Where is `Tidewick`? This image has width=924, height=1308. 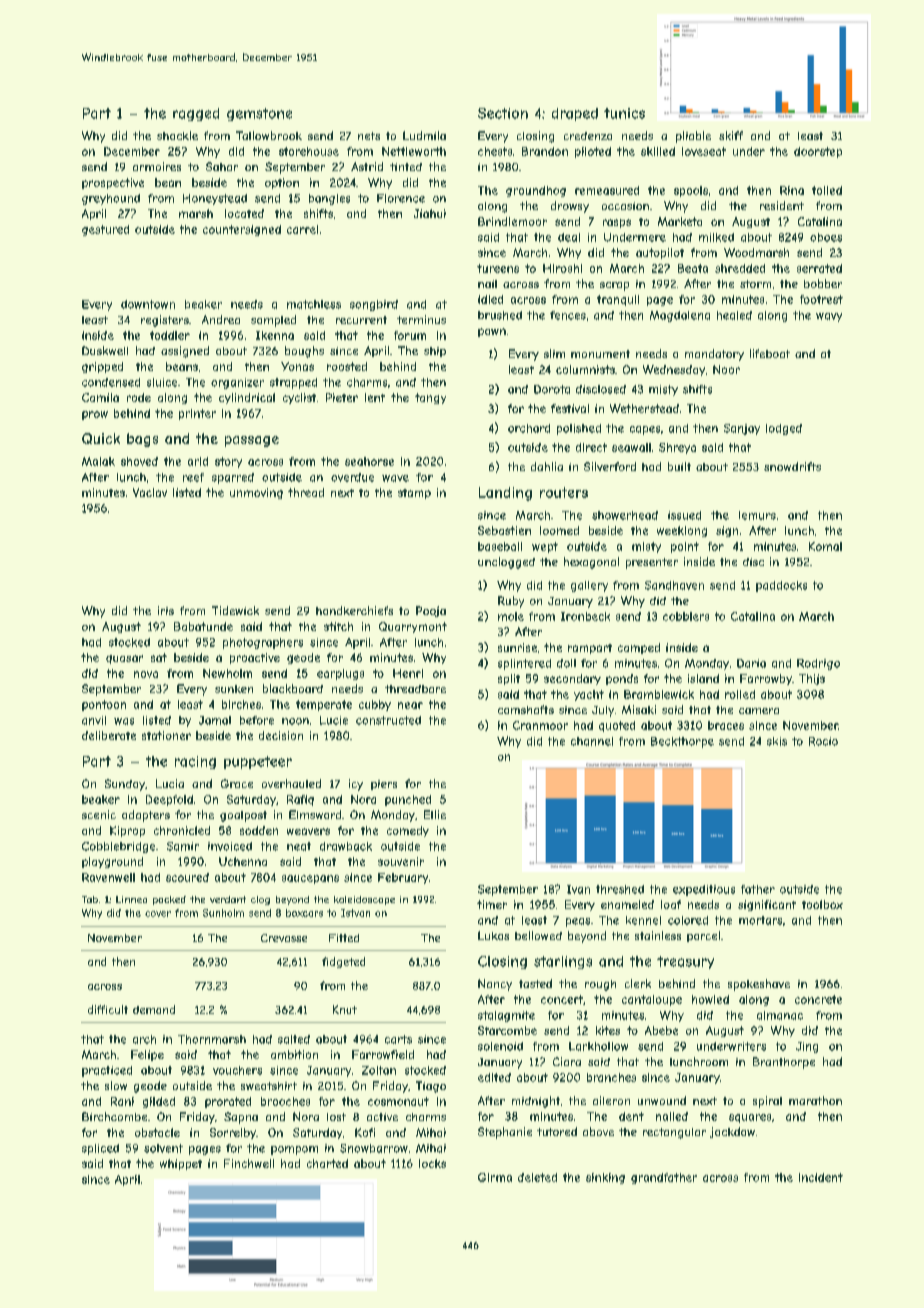 Tidewick is located at coordinates (235, 610).
